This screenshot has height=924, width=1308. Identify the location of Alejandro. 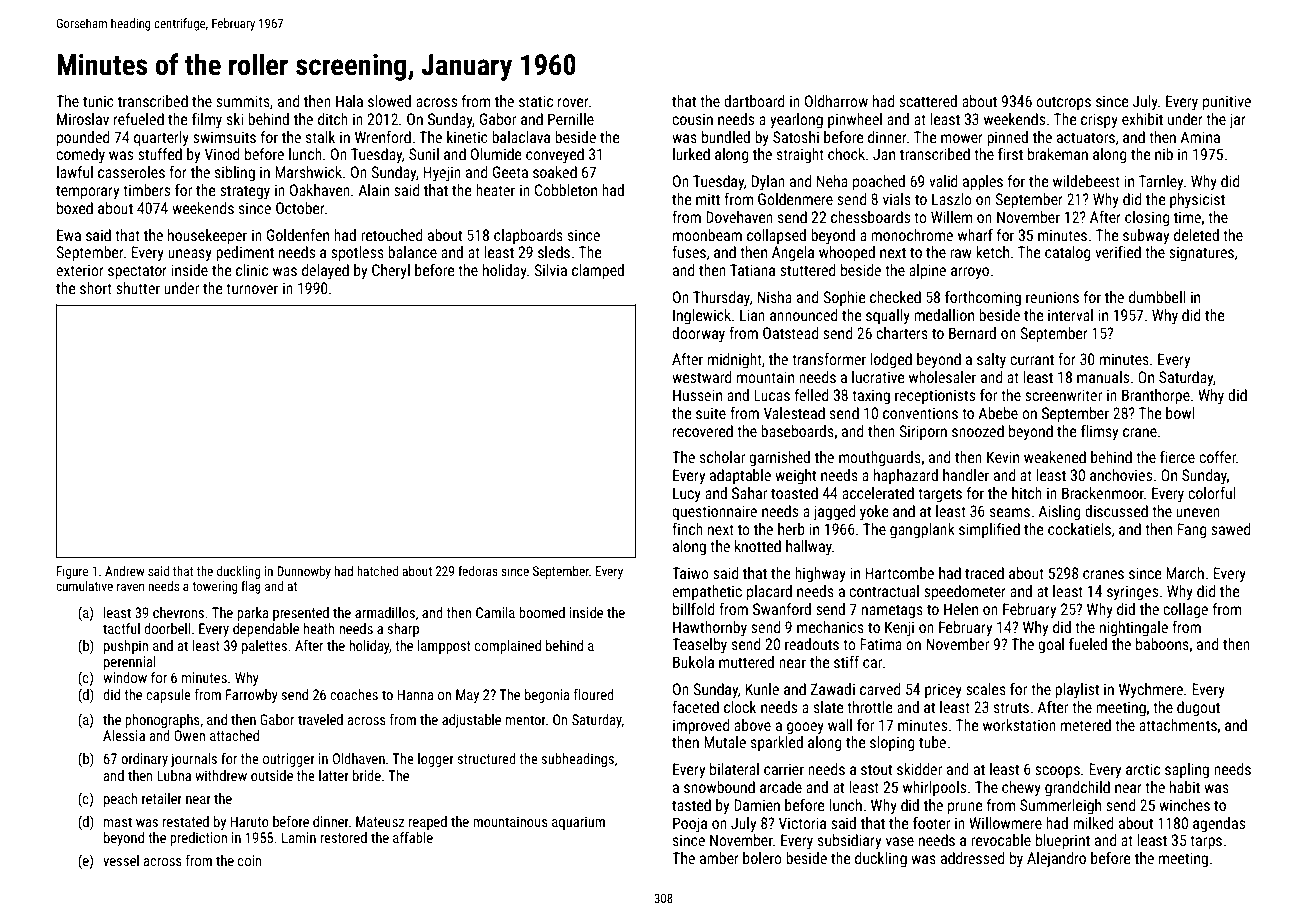
(1056, 859).
